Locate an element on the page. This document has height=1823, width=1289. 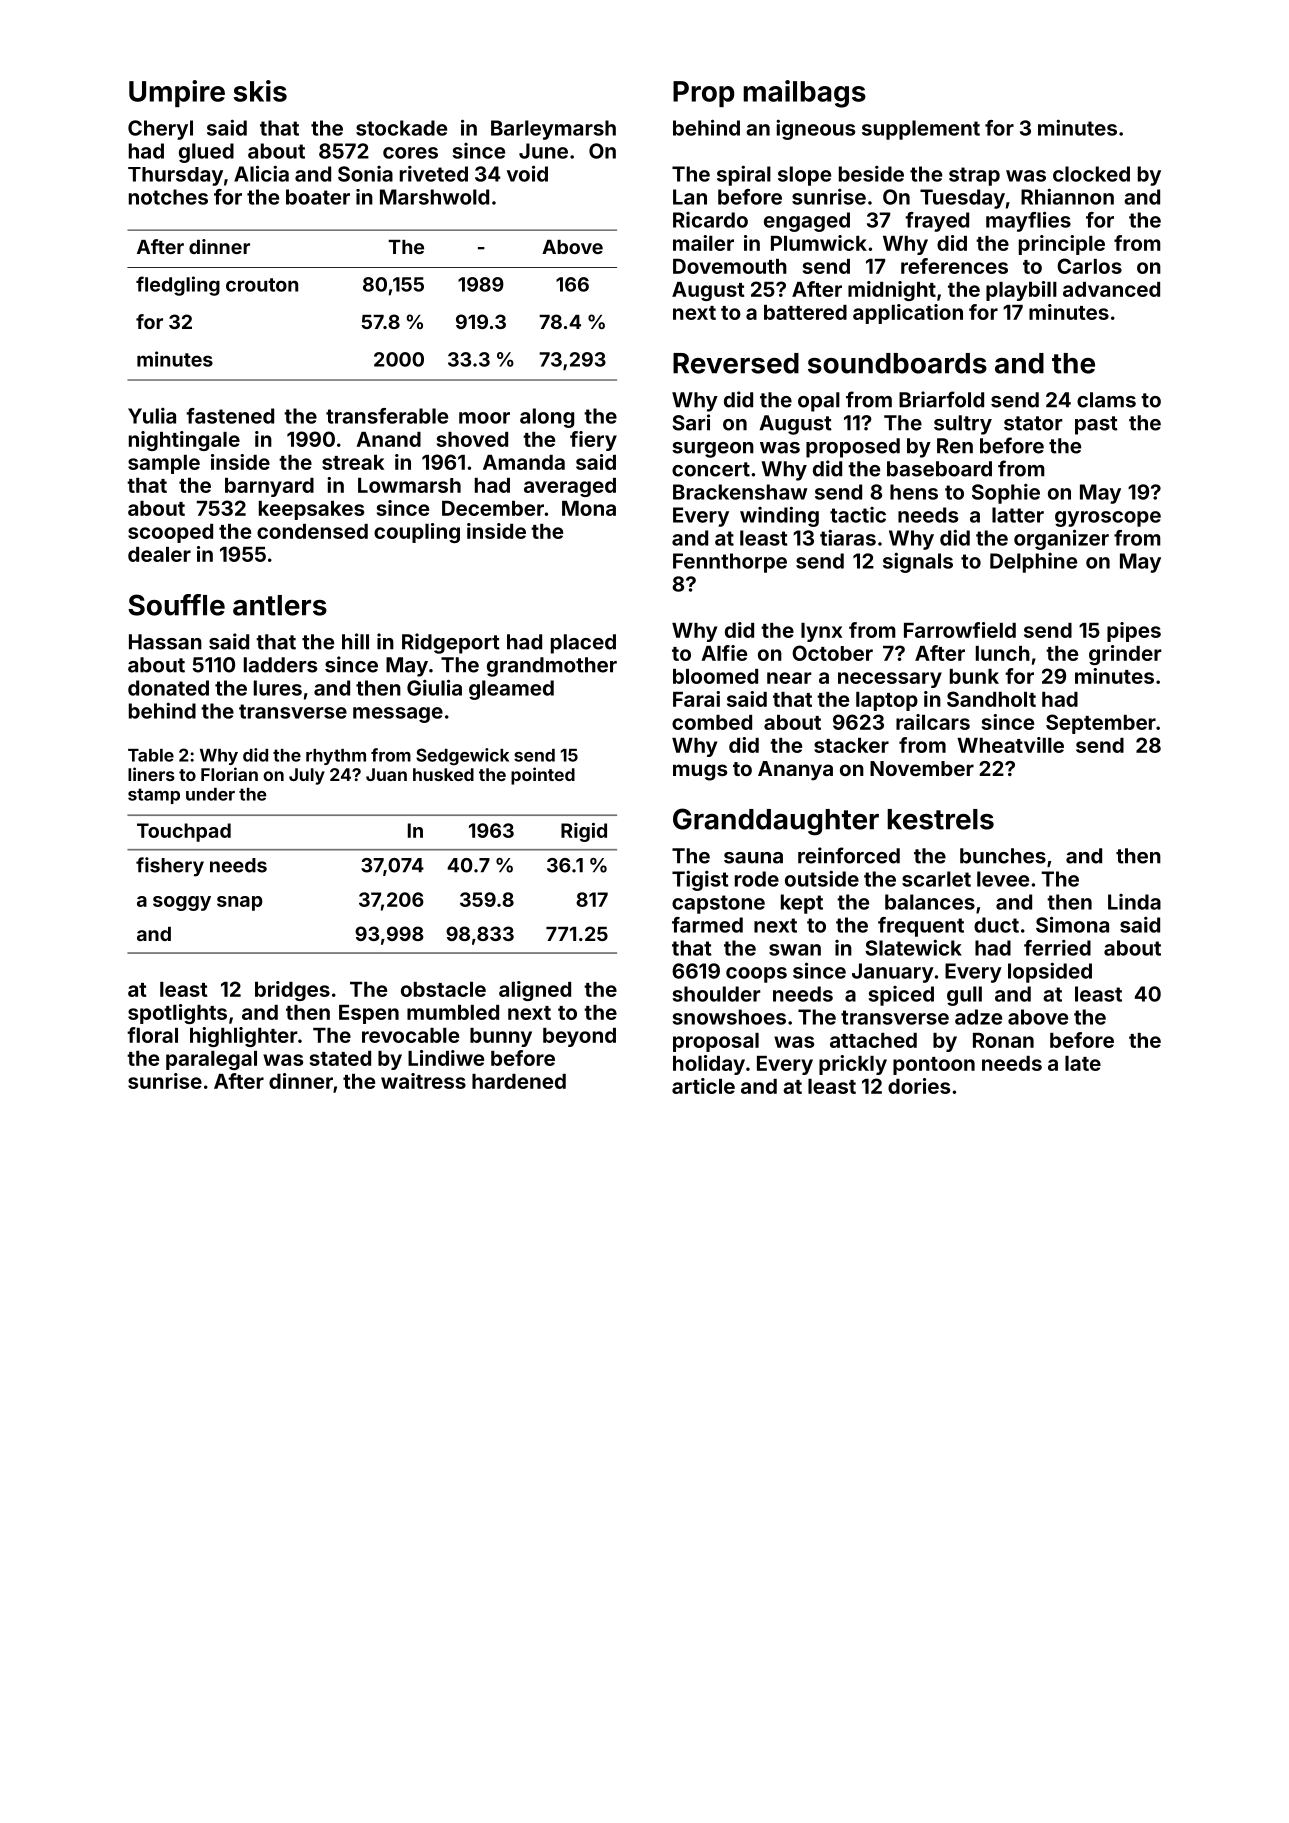
dories is located at coordinates (919, 1086).
